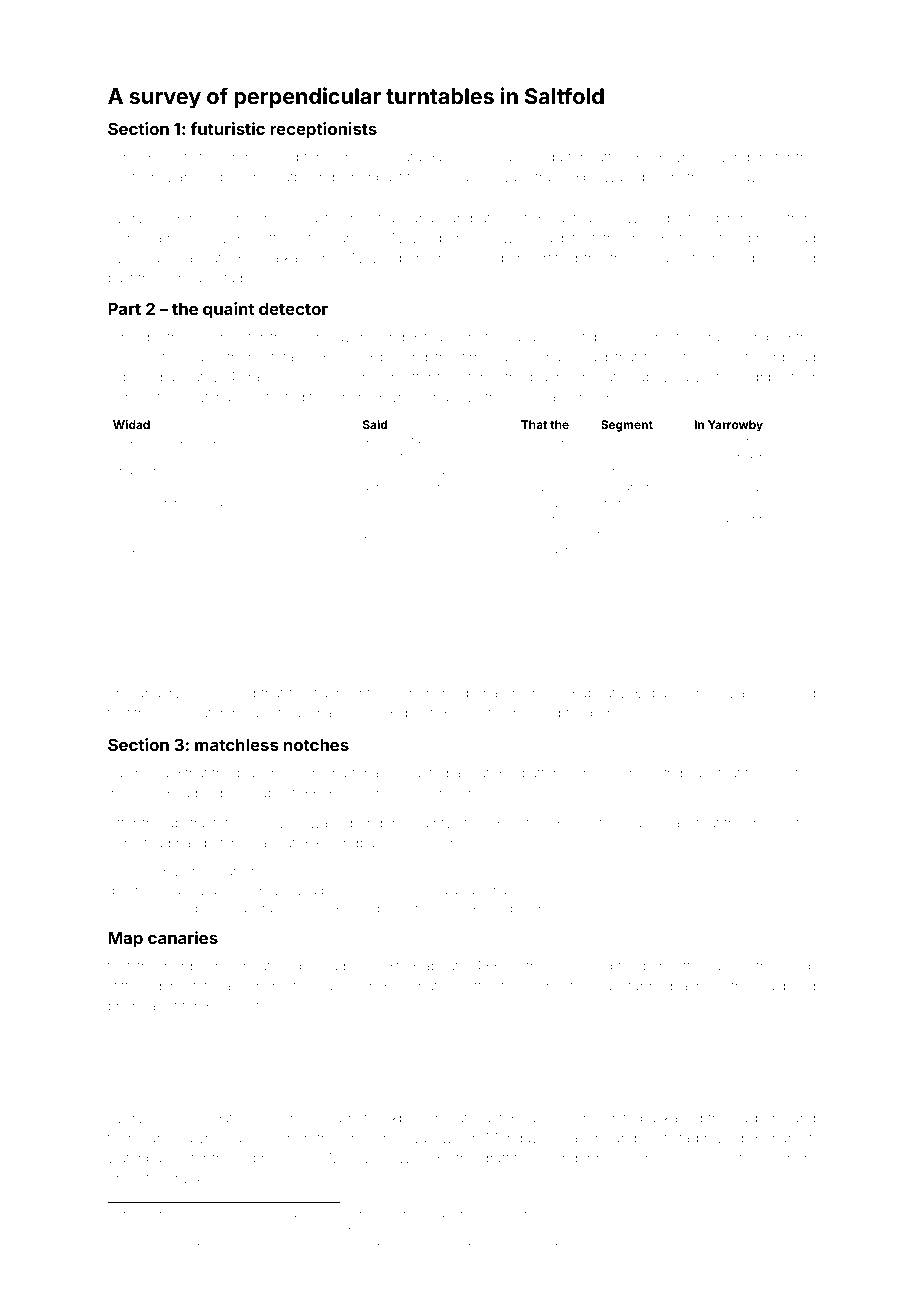 The width and height of the screenshot is (924, 1308). Describe the element at coordinates (479, 157) in the screenshot. I see `Noriko` at that location.
